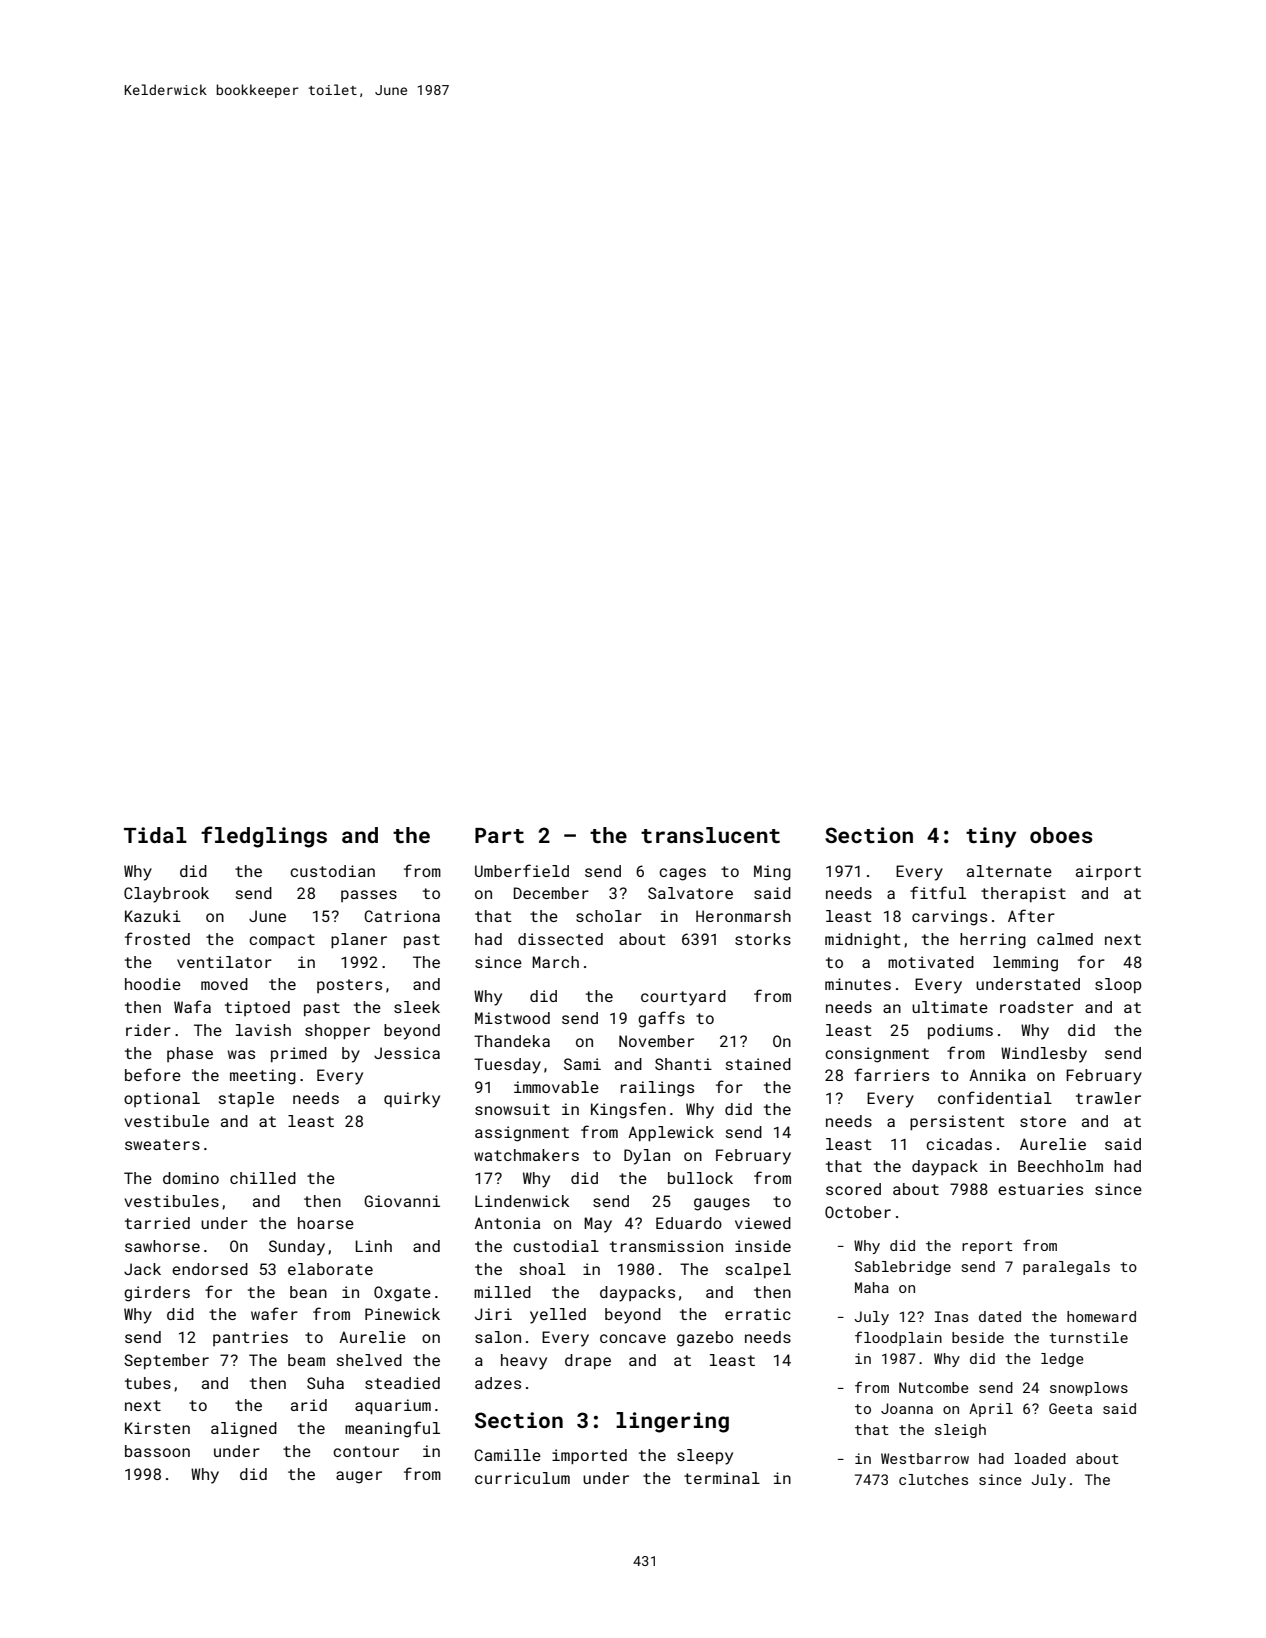 The width and height of the screenshot is (1266, 1638). What do you see at coordinates (1089, 1389) in the screenshot?
I see `snowplows` at bounding box center [1089, 1389].
